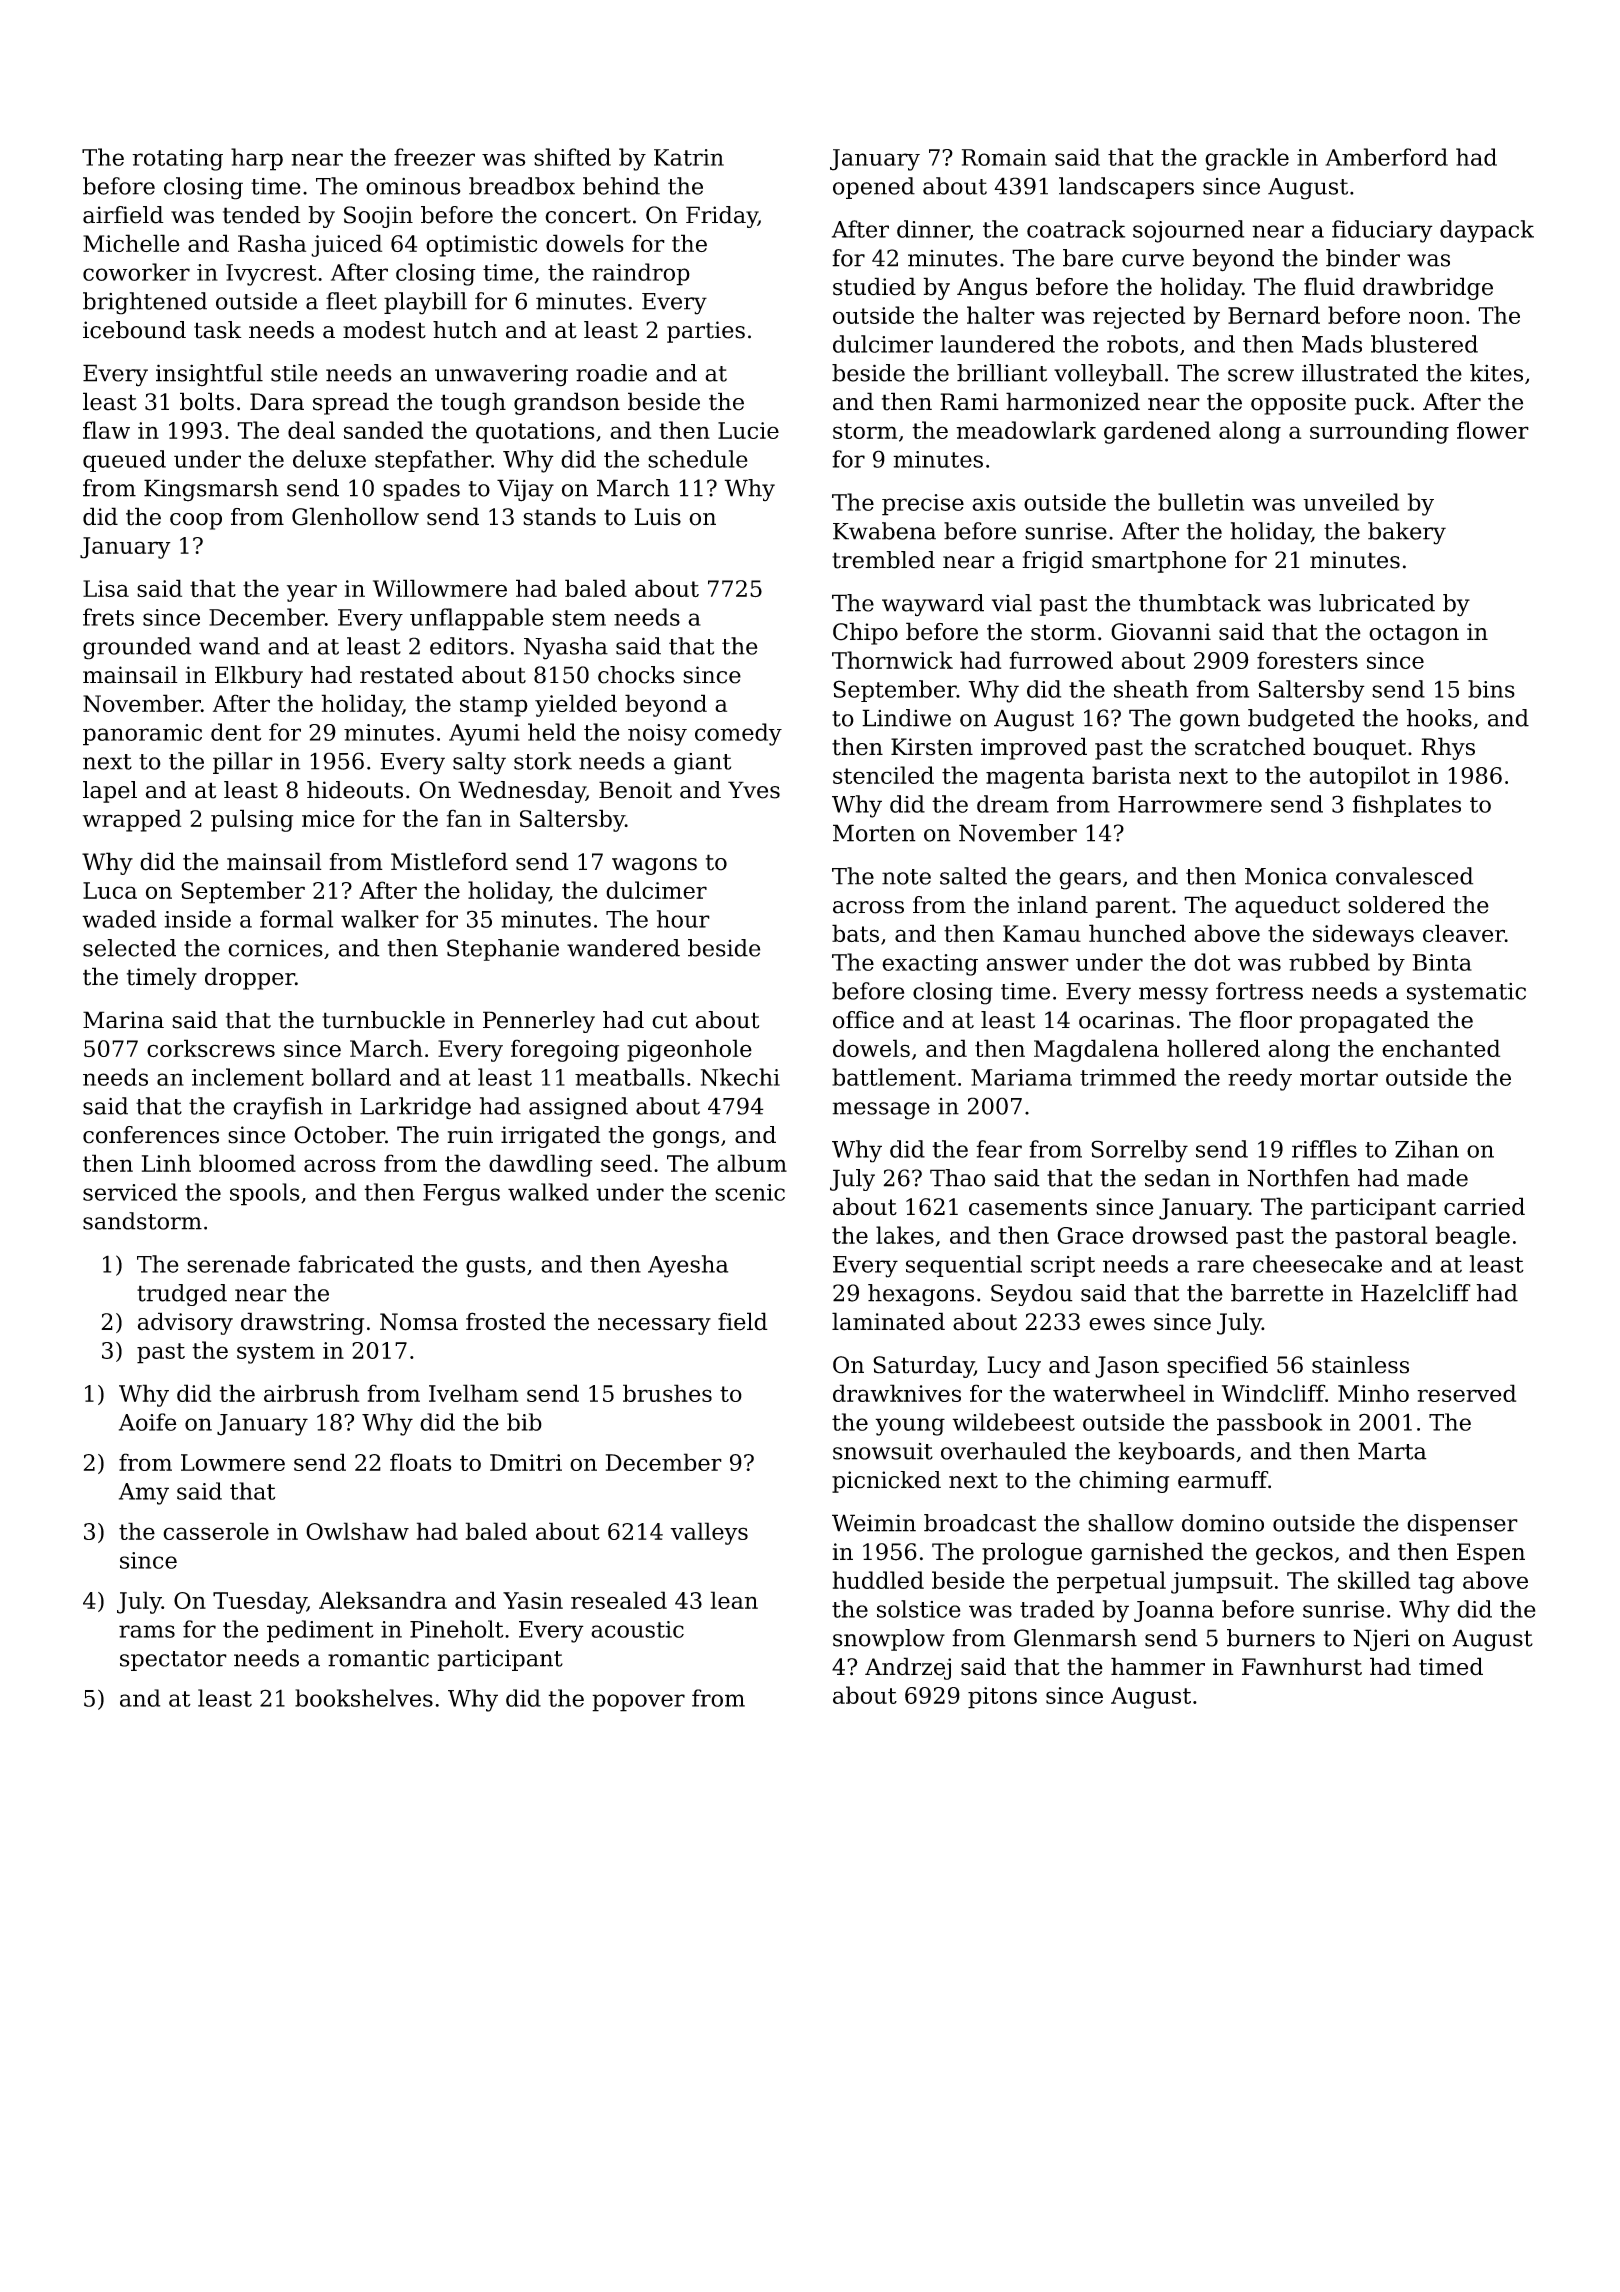  What do you see at coordinates (1032, 1553) in the screenshot?
I see `prologue` at bounding box center [1032, 1553].
